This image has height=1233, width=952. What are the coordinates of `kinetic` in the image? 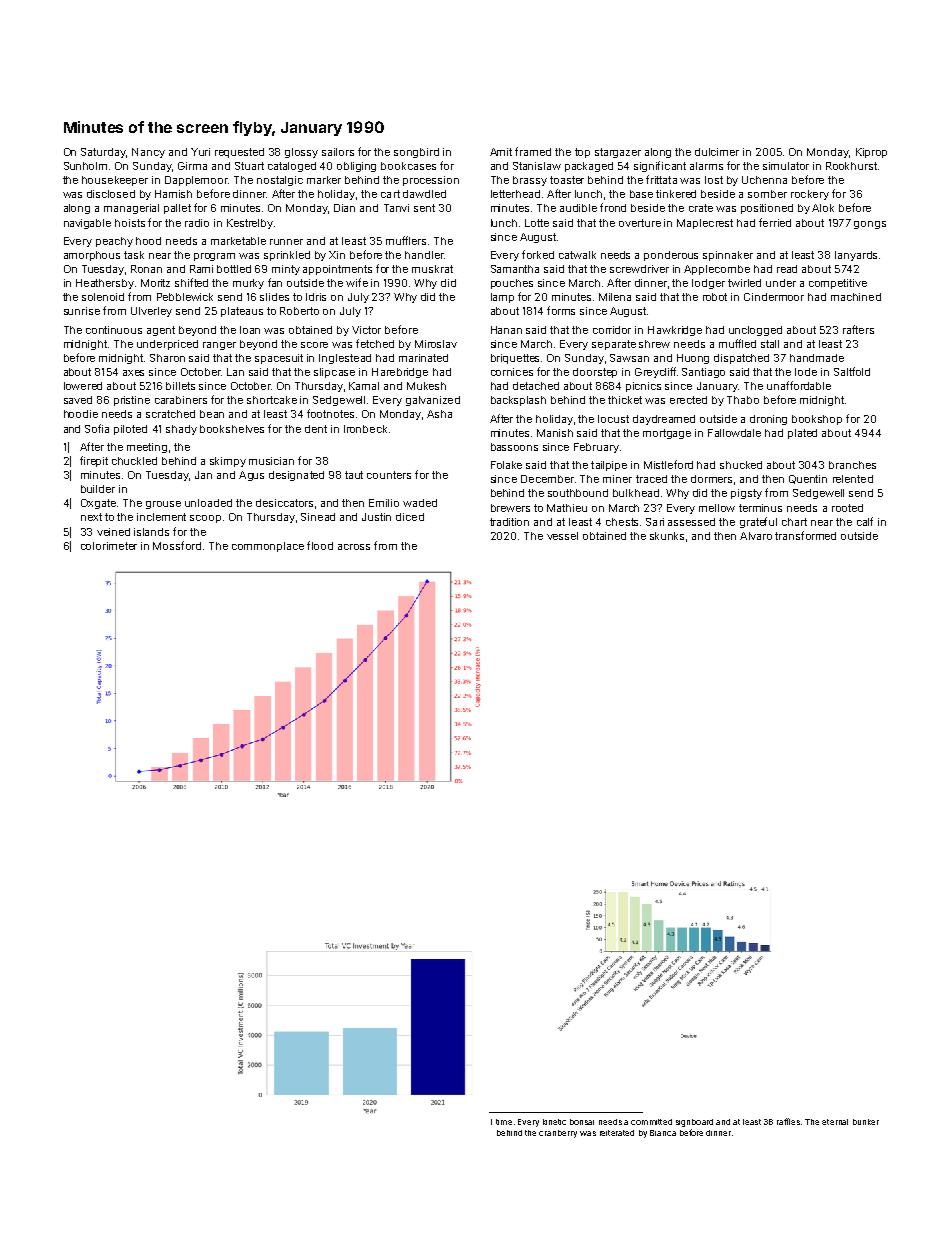 It's located at (554, 1122).
